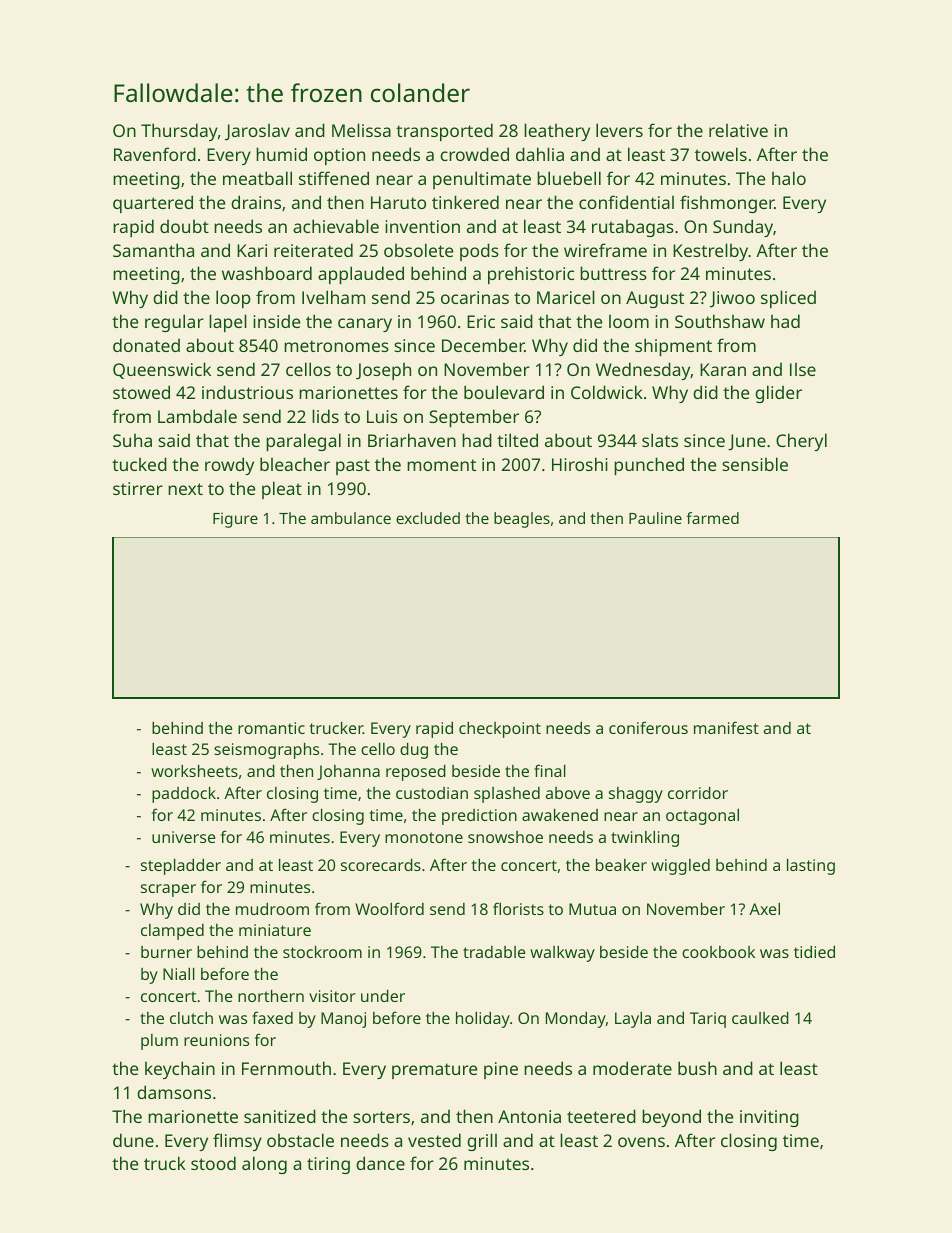 The width and height of the screenshot is (952, 1233). What do you see at coordinates (179, 974) in the screenshot?
I see `Niall` at bounding box center [179, 974].
